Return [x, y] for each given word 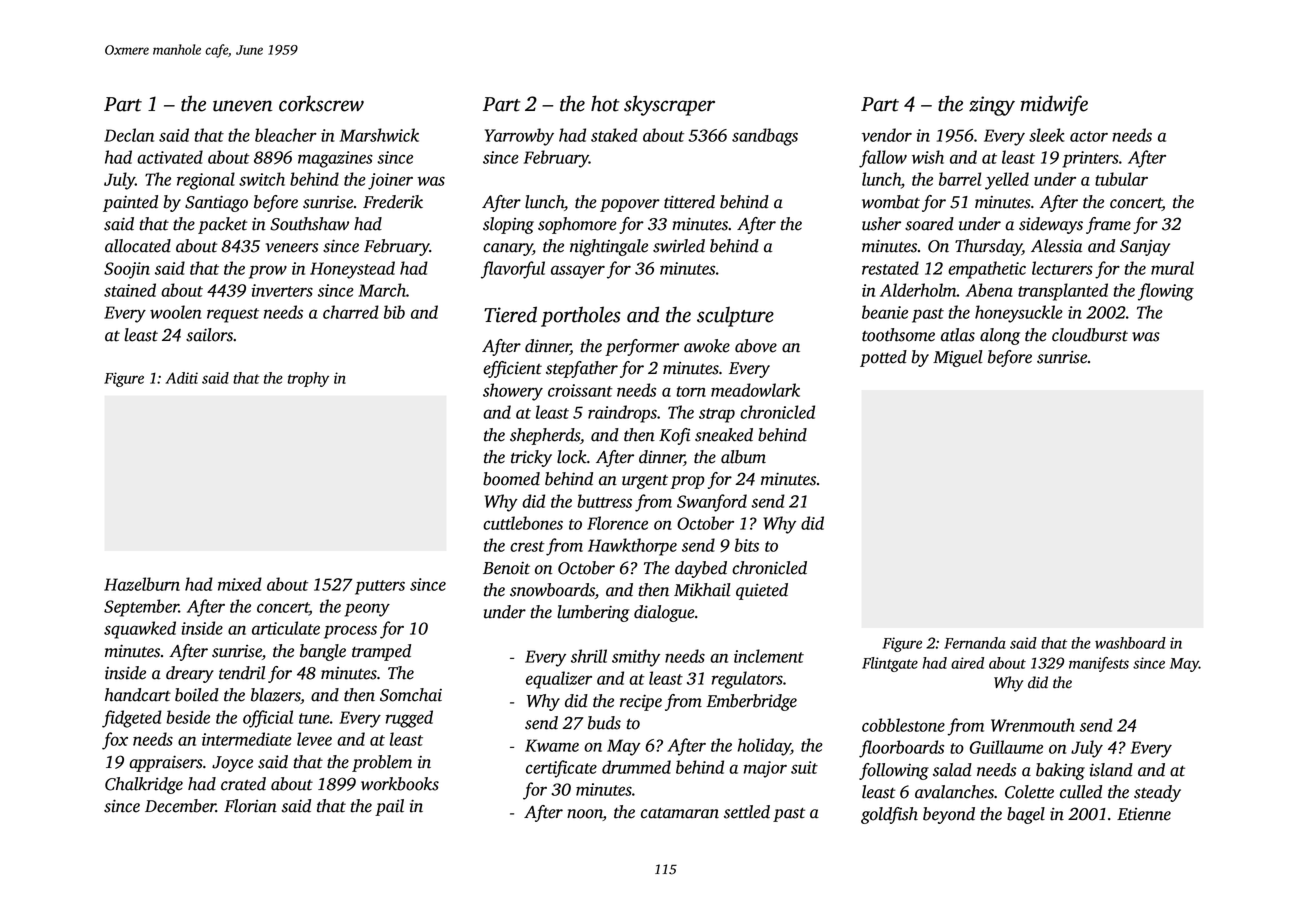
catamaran [680, 813]
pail [389, 807]
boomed [511, 479]
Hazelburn [142, 584]
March [382, 290]
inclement [769, 656]
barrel [960, 179]
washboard [1130, 643]
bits [747, 545]
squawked [140, 630]
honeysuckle [1019, 314]
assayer [578, 272]
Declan [129, 135]
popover [630, 205]
